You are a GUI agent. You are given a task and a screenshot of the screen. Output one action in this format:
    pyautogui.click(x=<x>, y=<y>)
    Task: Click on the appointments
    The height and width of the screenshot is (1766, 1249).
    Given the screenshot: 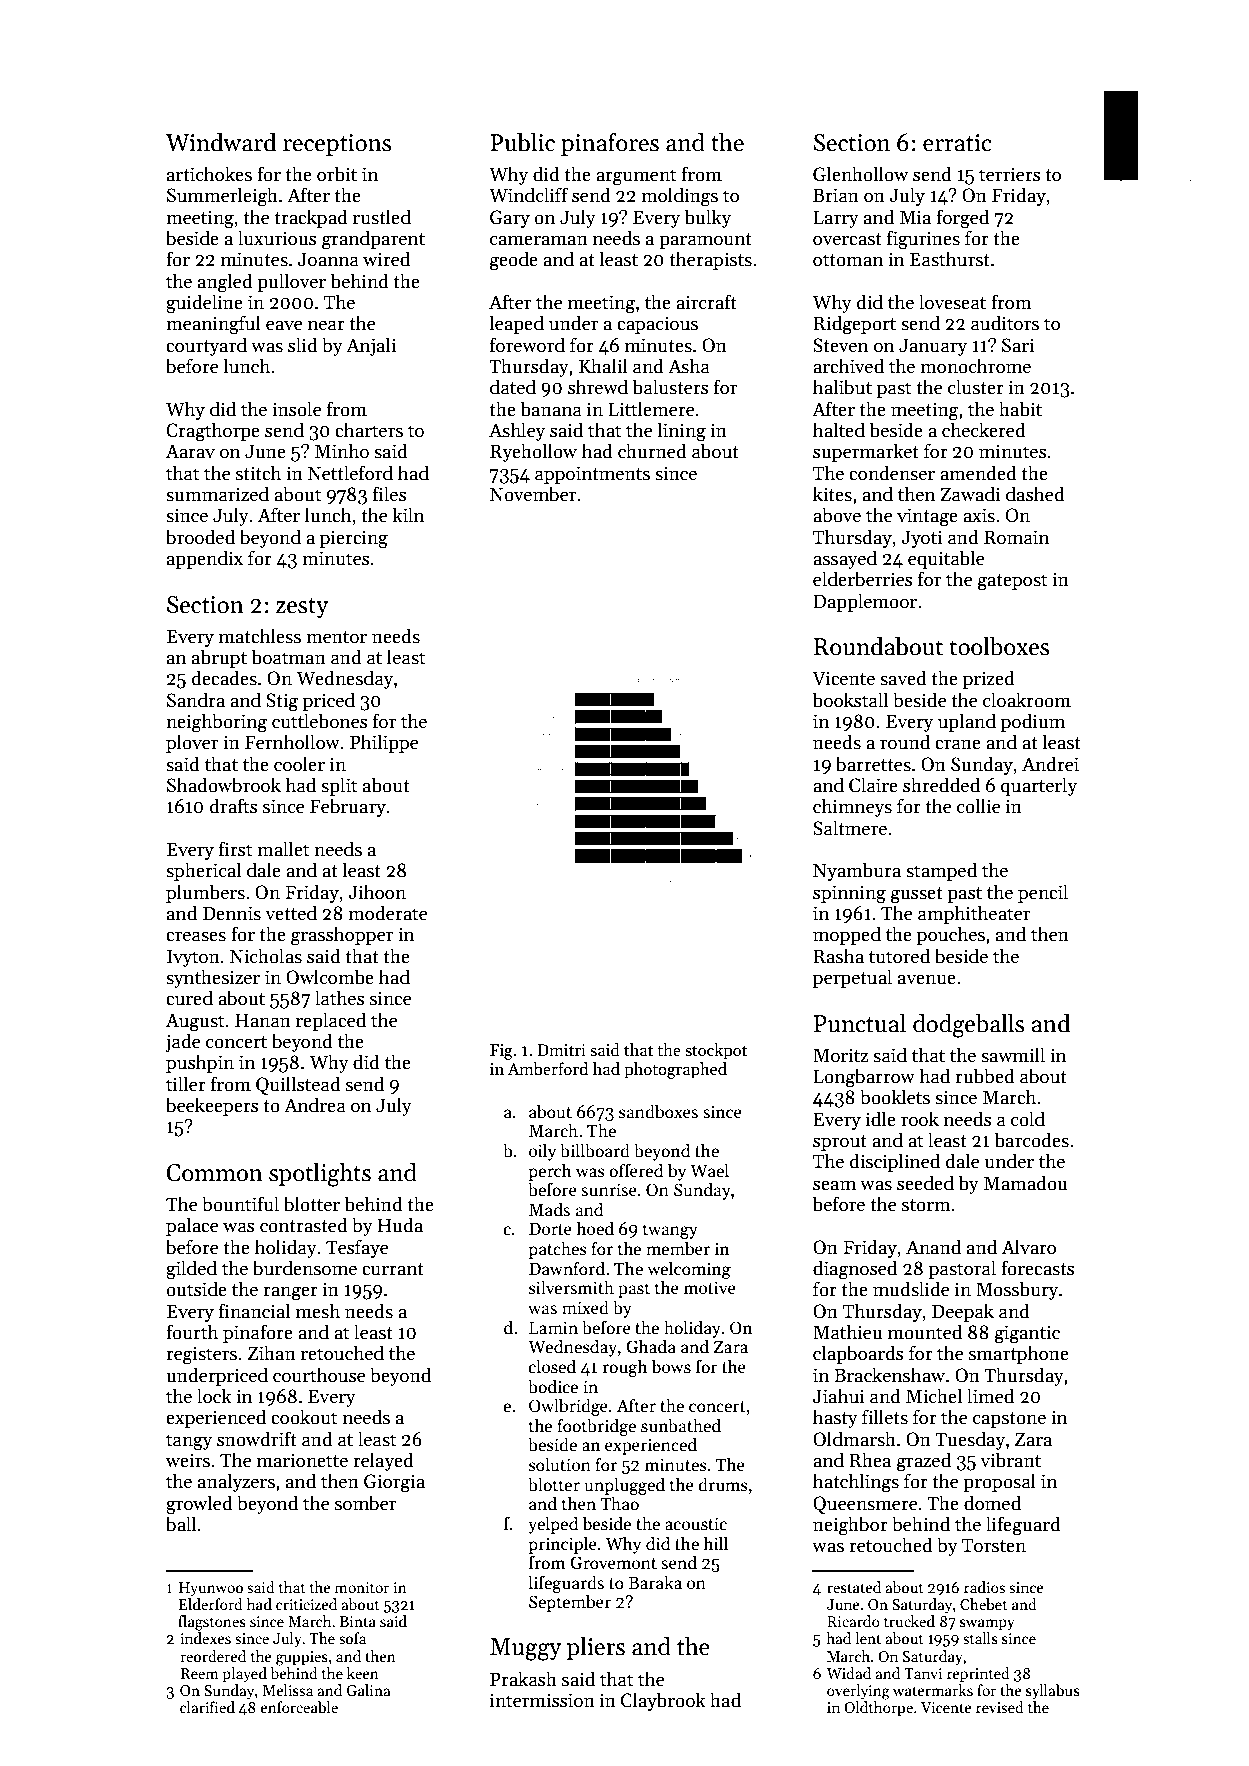 What is the action you would take?
    pyautogui.click(x=592, y=475)
